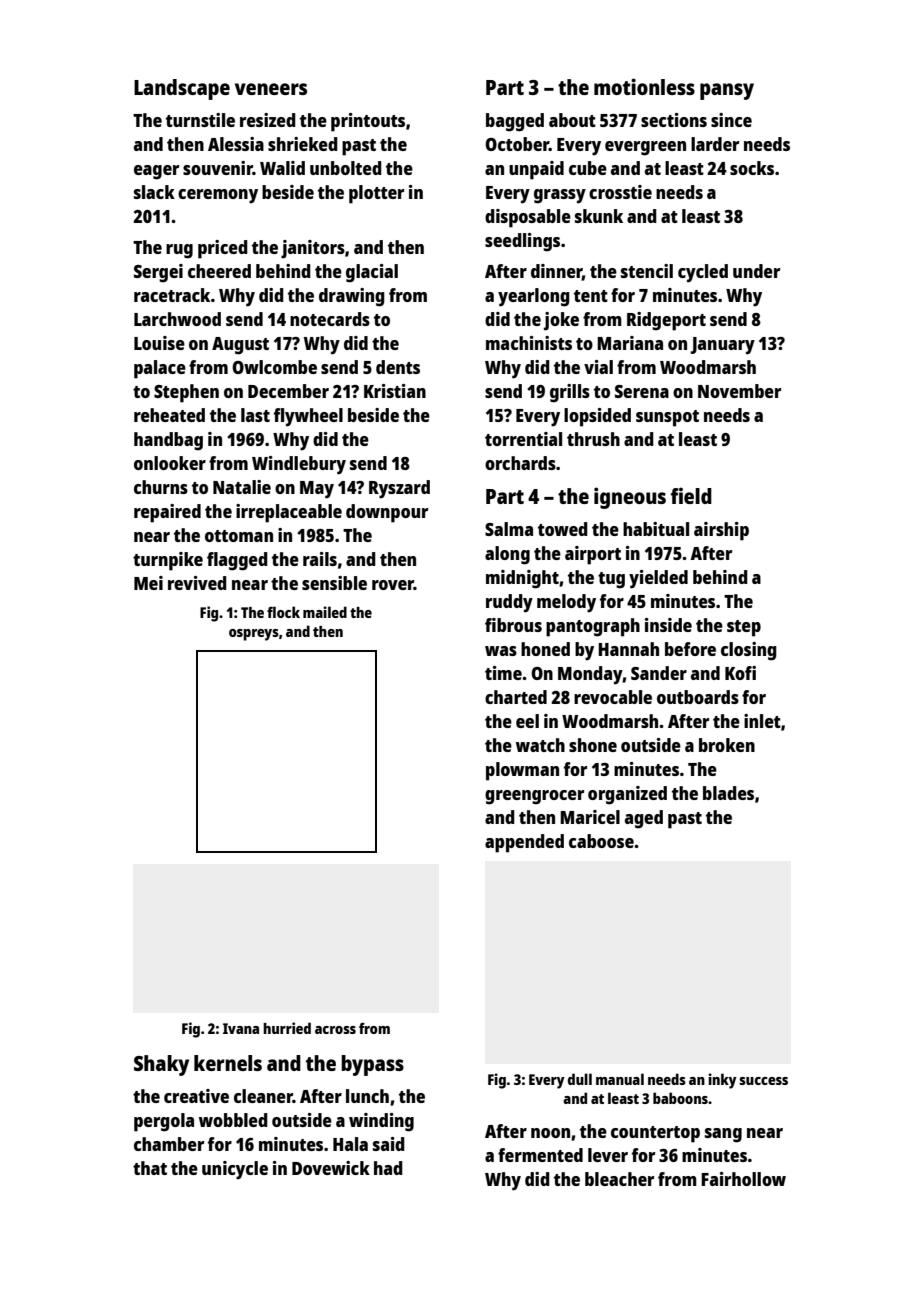 Image resolution: width=924 pixels, height=1311 pixels. What do you see at coordinates (522, 242) in the screenshot?
I see `seedlings` at bounding box center [522, 242].
